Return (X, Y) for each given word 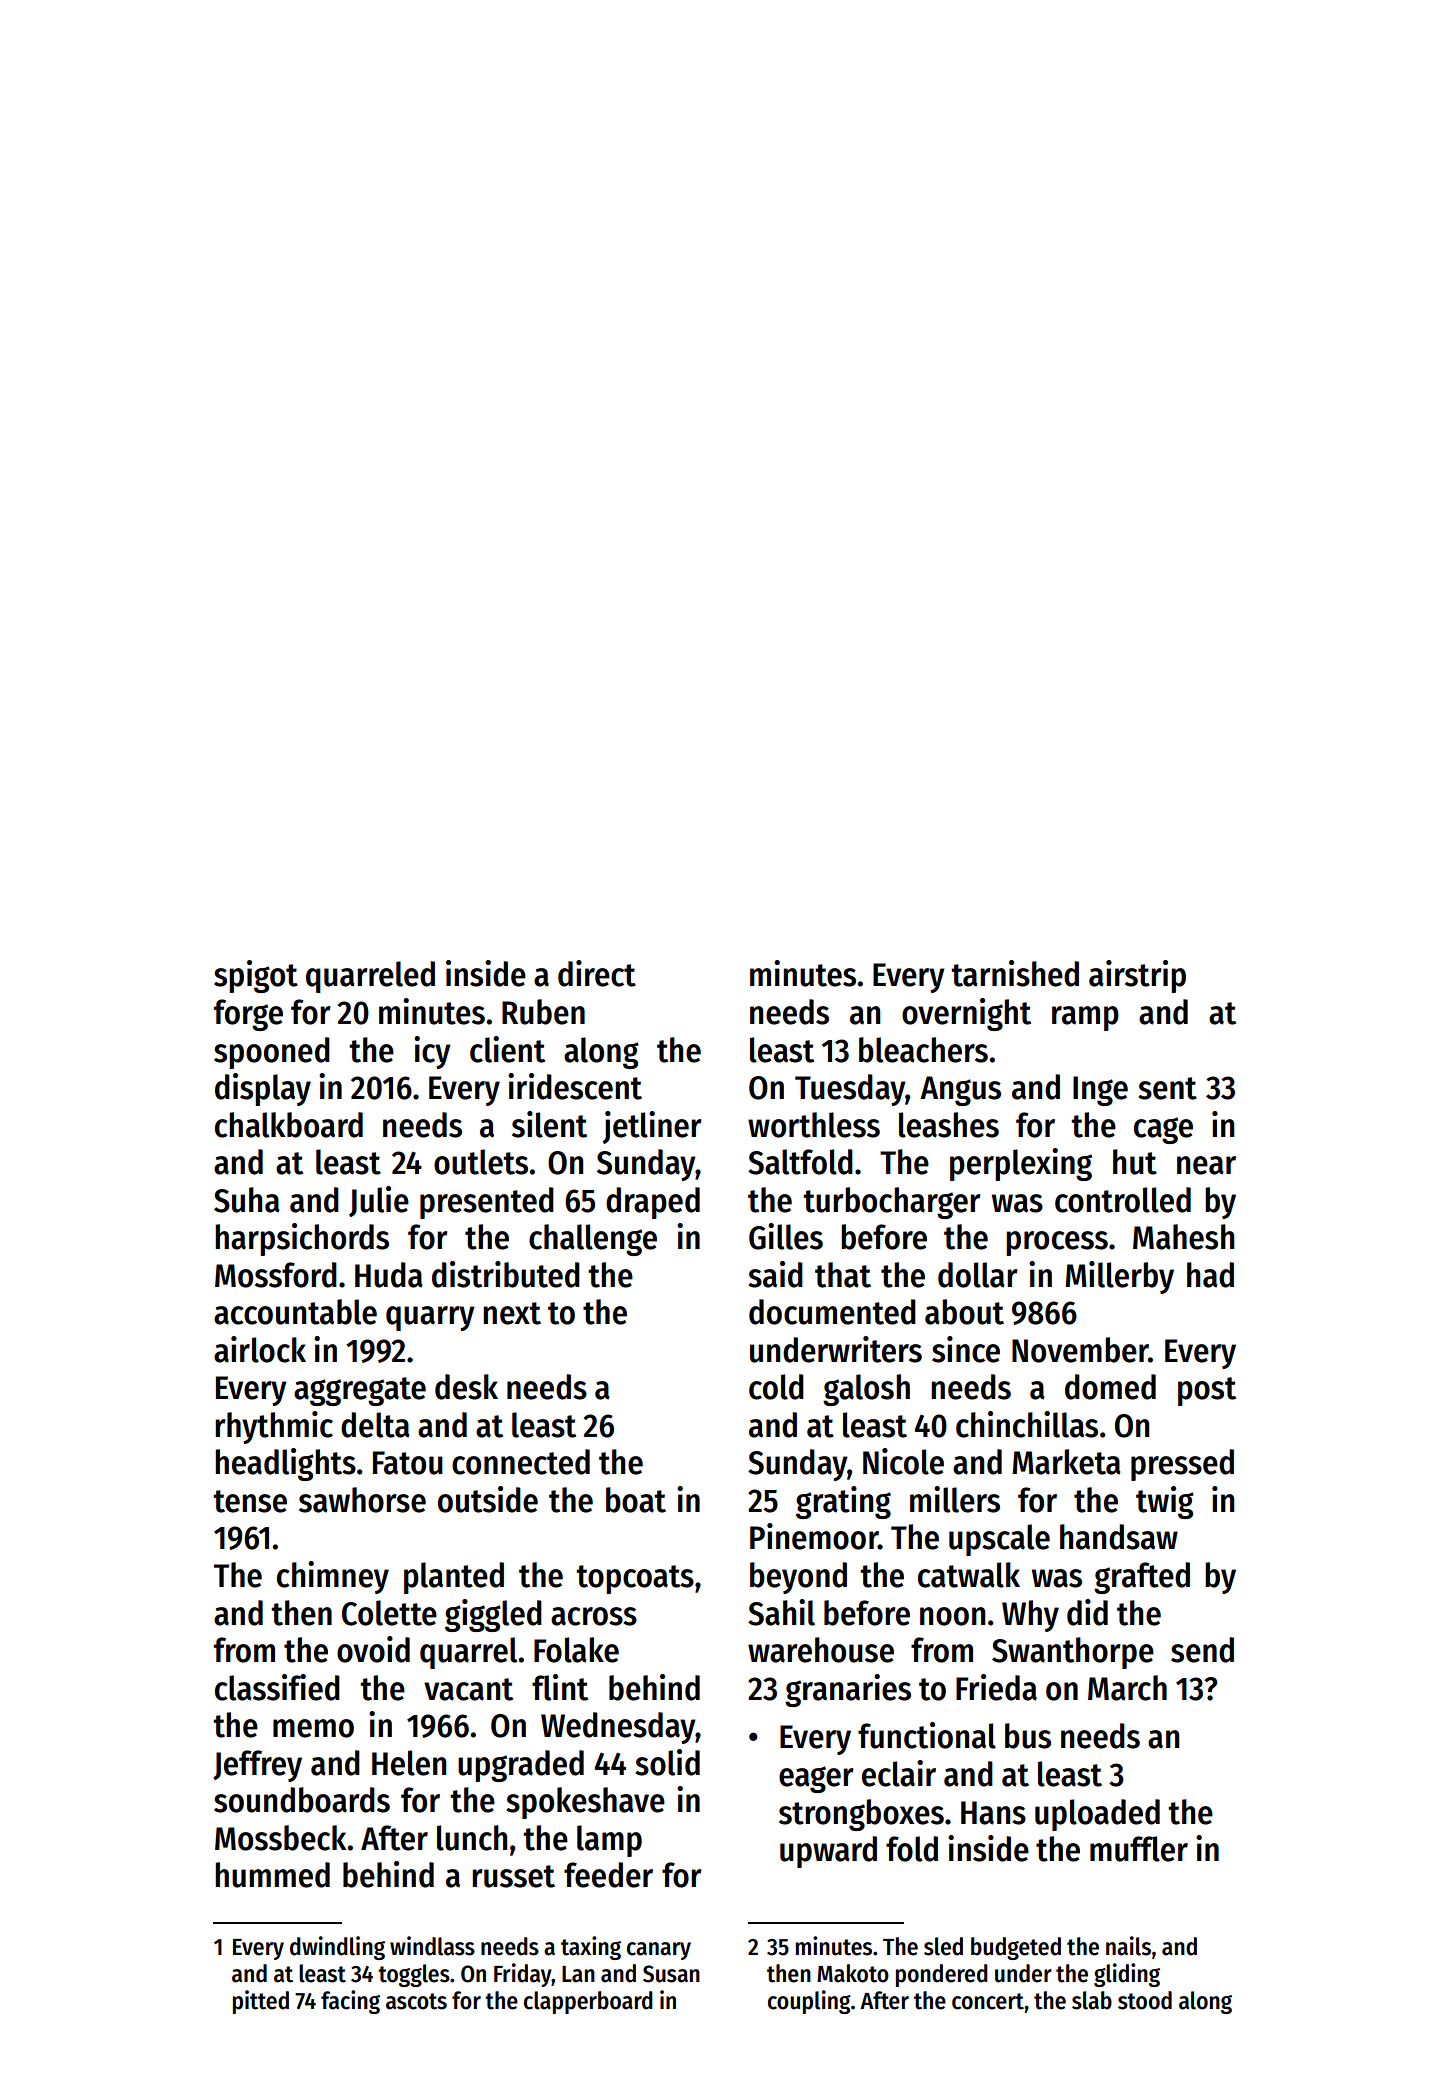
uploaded (1097, 1815)
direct (597, 973)
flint (560, 1687)
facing (350, 2002)
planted (454, 1578)
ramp (1085, 1018)
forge (248, 1015)
